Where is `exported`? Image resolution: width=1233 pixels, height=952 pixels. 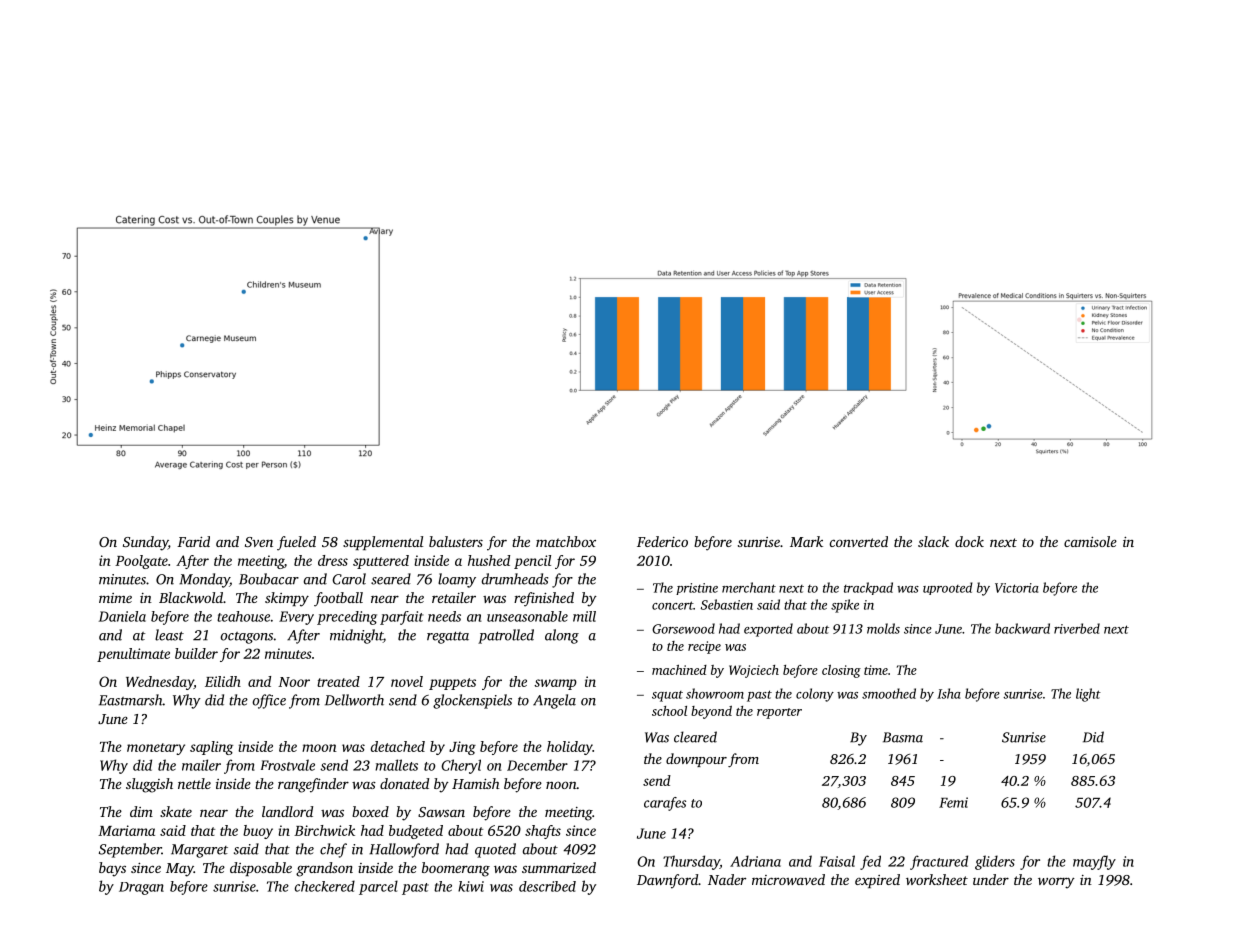 exported is located at coordinates (768, 630).
